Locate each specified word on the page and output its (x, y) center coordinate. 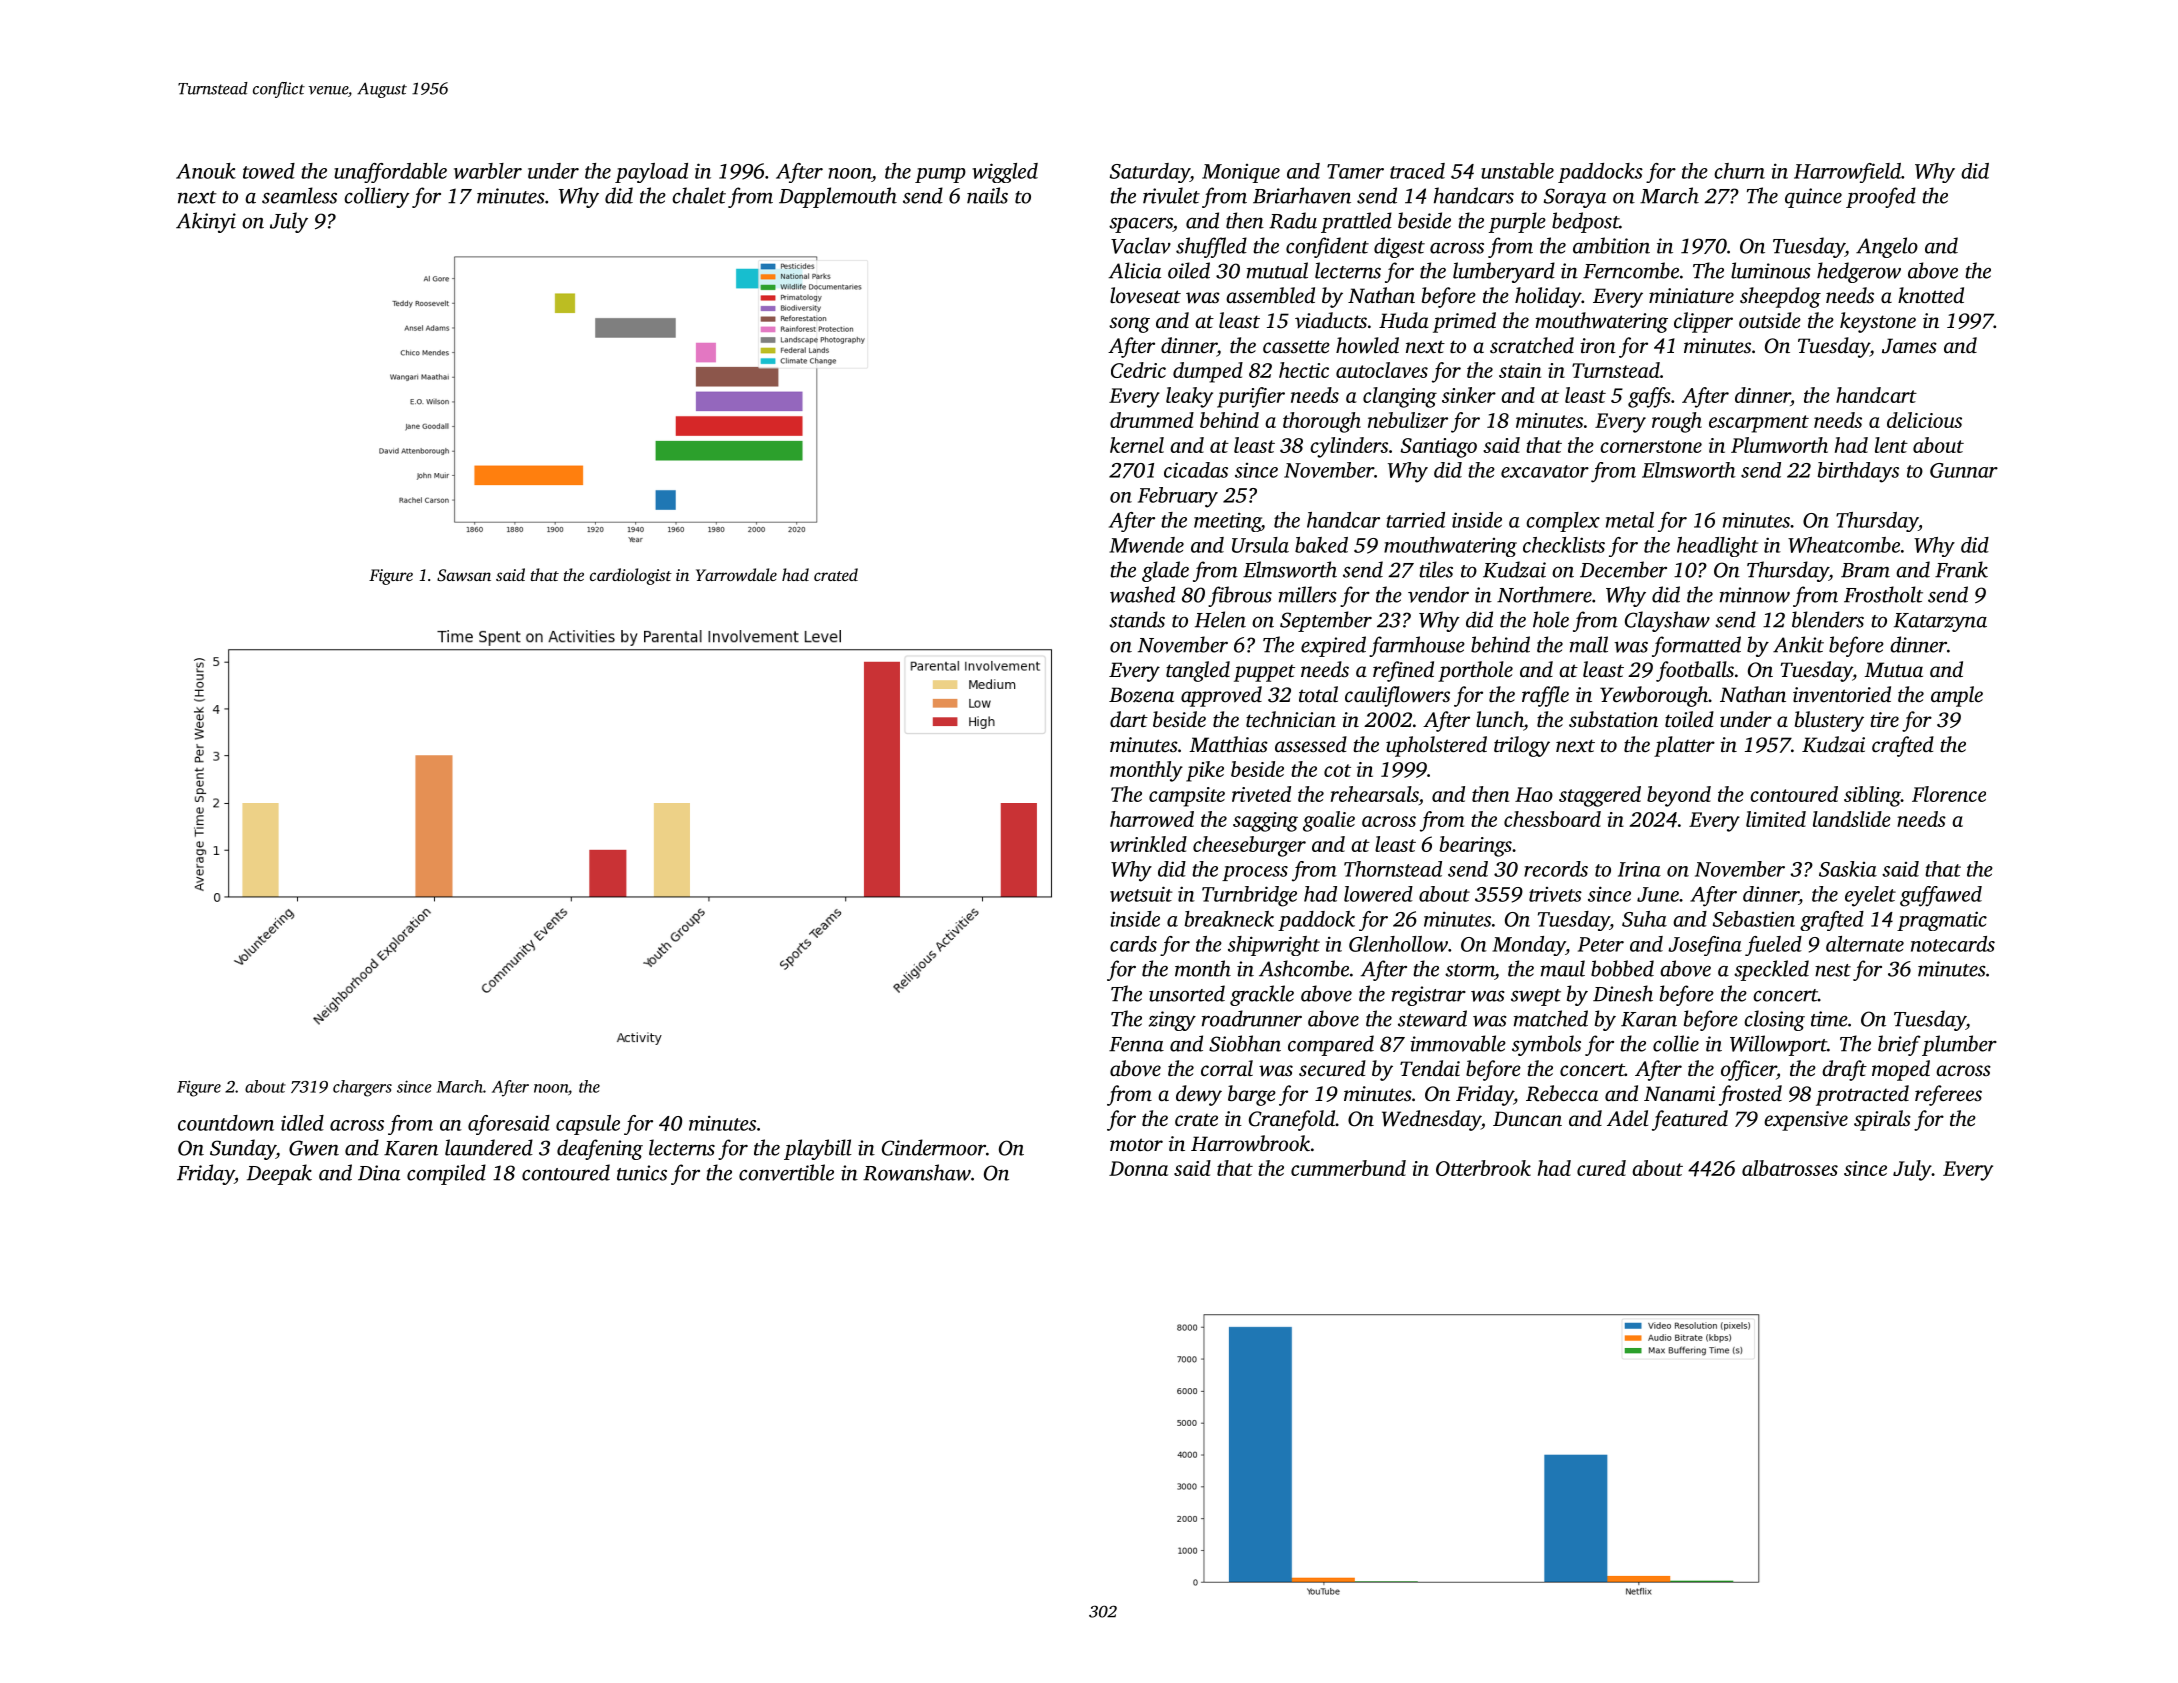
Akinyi (206, 222)
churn (1739, 171)
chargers (362, 1088)
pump (940, 175)
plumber (1959, 1045)
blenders (1828, 619)
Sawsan (464, 575)
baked (1321, 545)
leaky (1189, 397)
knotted (1931, 295)
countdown (226, 1123)
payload (651, 173)
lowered (1378, 894)
